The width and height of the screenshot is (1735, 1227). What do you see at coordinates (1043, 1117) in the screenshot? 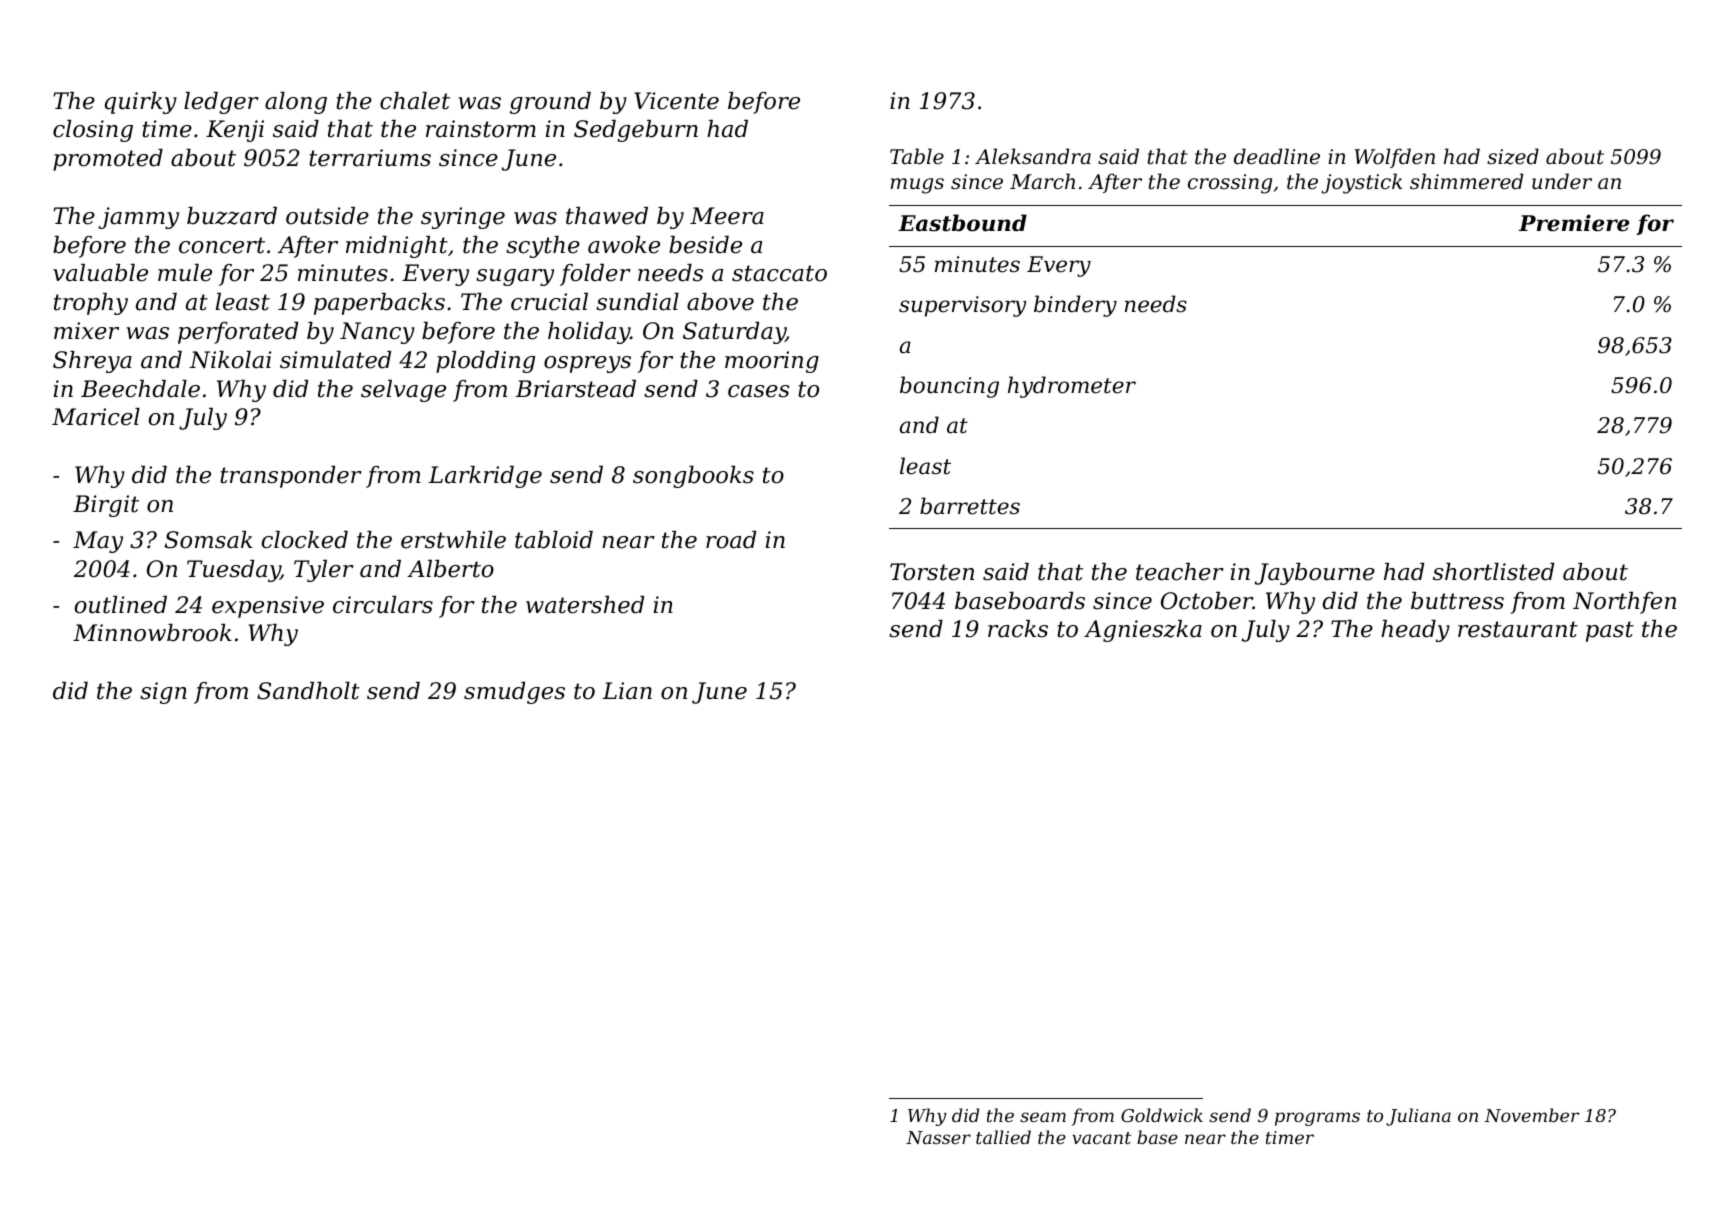
I see `seam` at bounding box center [1043, 1117].
